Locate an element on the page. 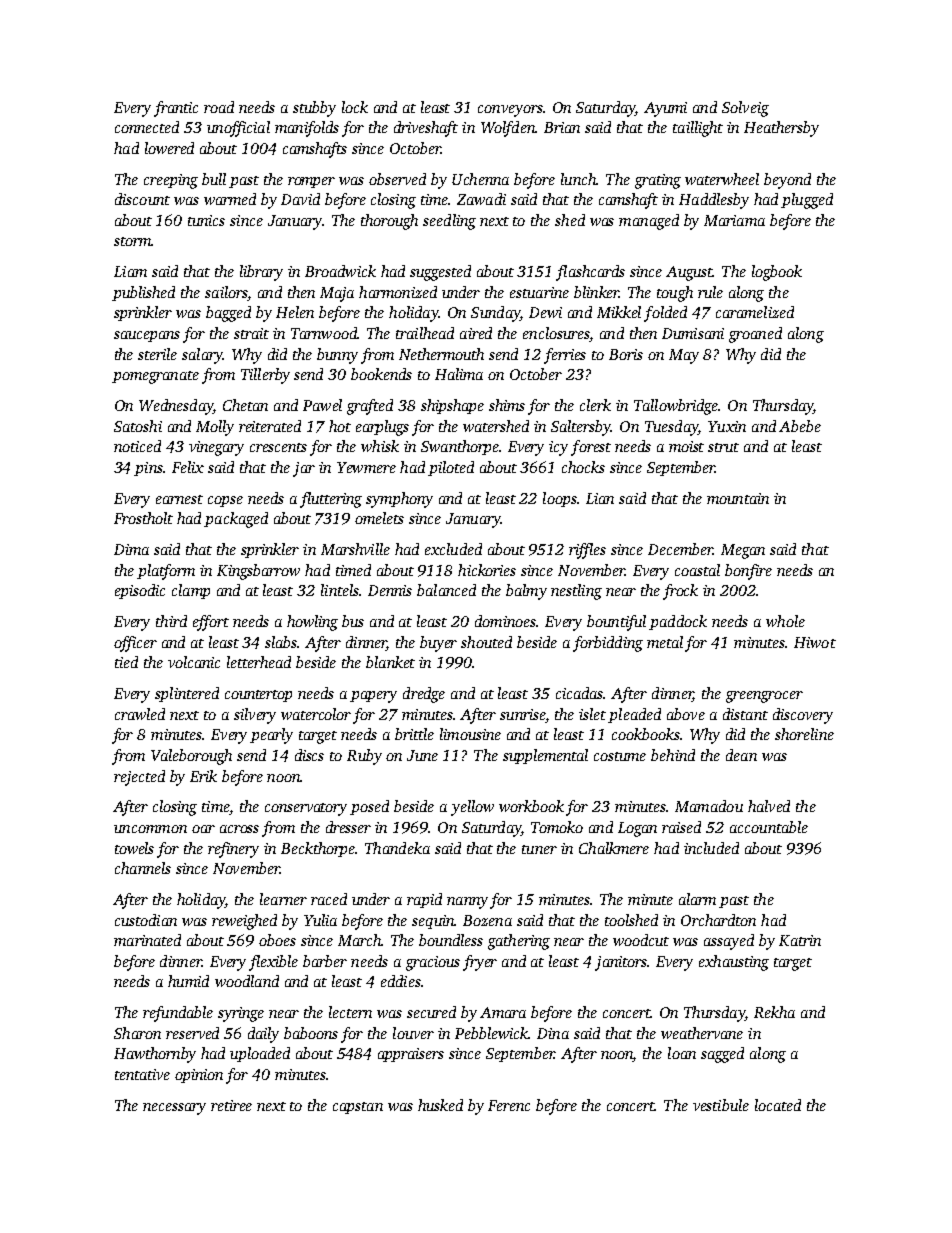 This page has width=952, height=1233. tuner is located at coordinates (539, 849).
